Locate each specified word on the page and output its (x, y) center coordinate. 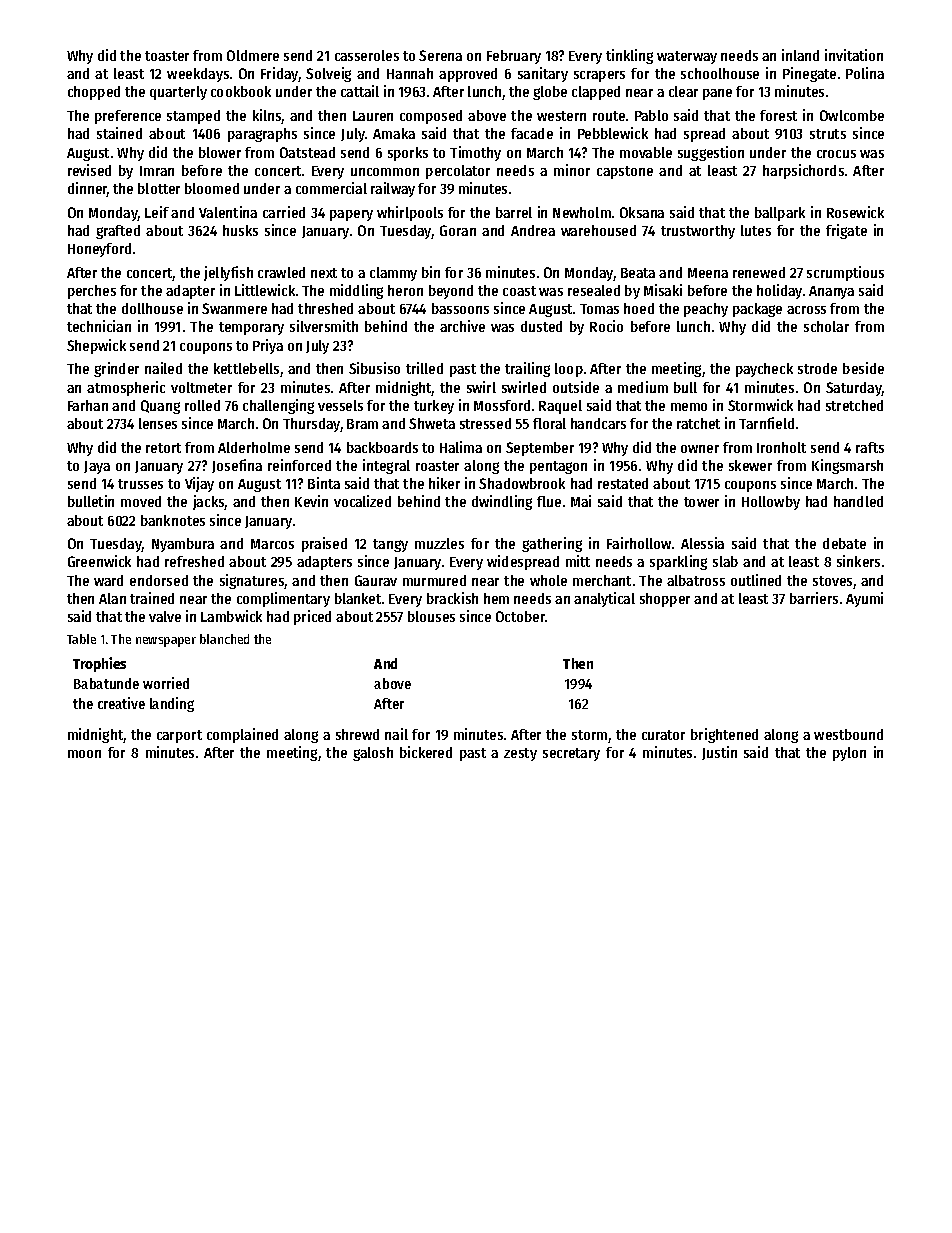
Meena (708, 273)
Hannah (410, 73)
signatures (252, 581)
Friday (280, 74)
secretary (571, 754)
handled (858, 501)
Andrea (533, 230)
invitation (854, 55)
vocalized (362, 501)
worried (166, 683)
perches (92, 292)
